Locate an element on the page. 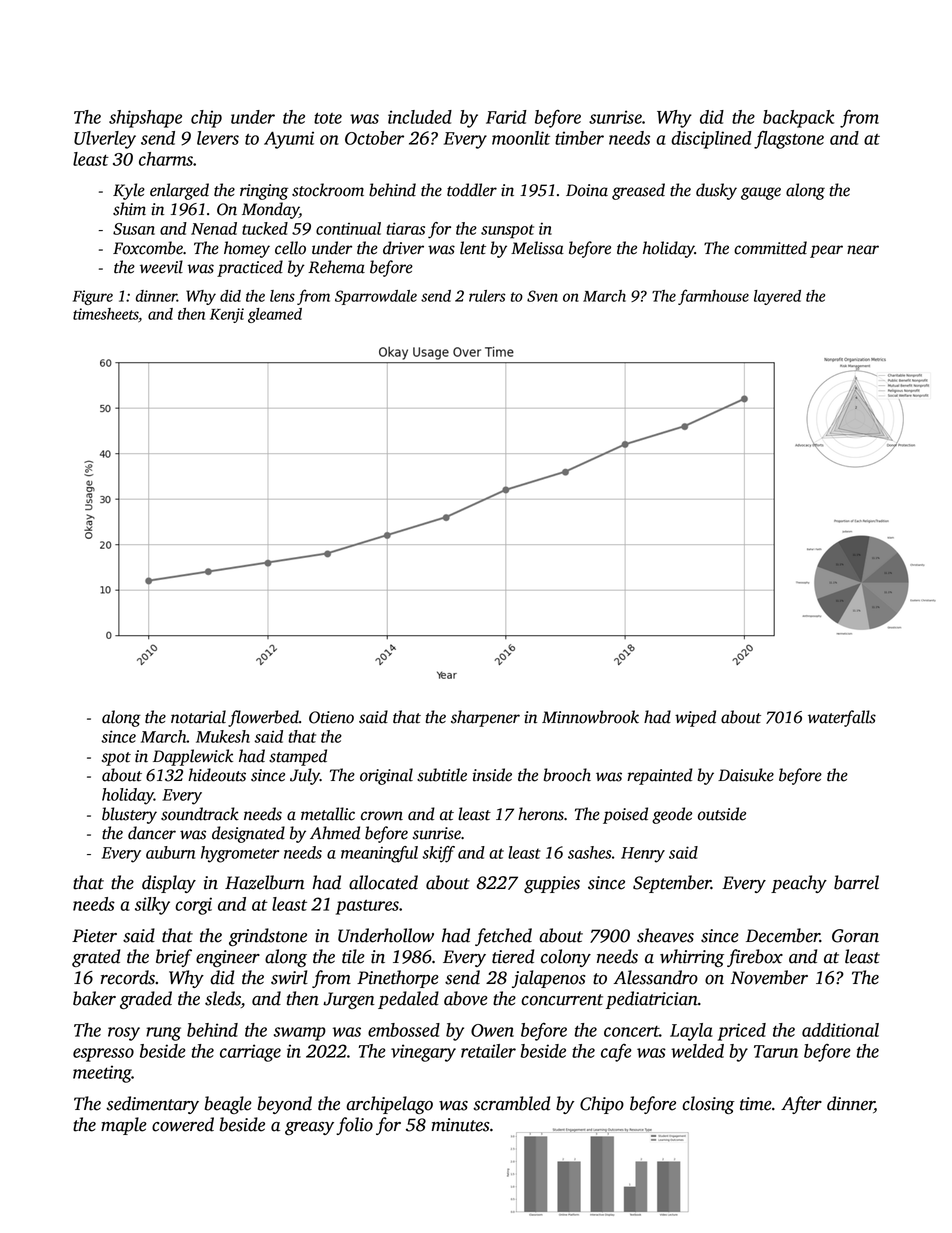  skiff is located at coordinates (438, 854).
